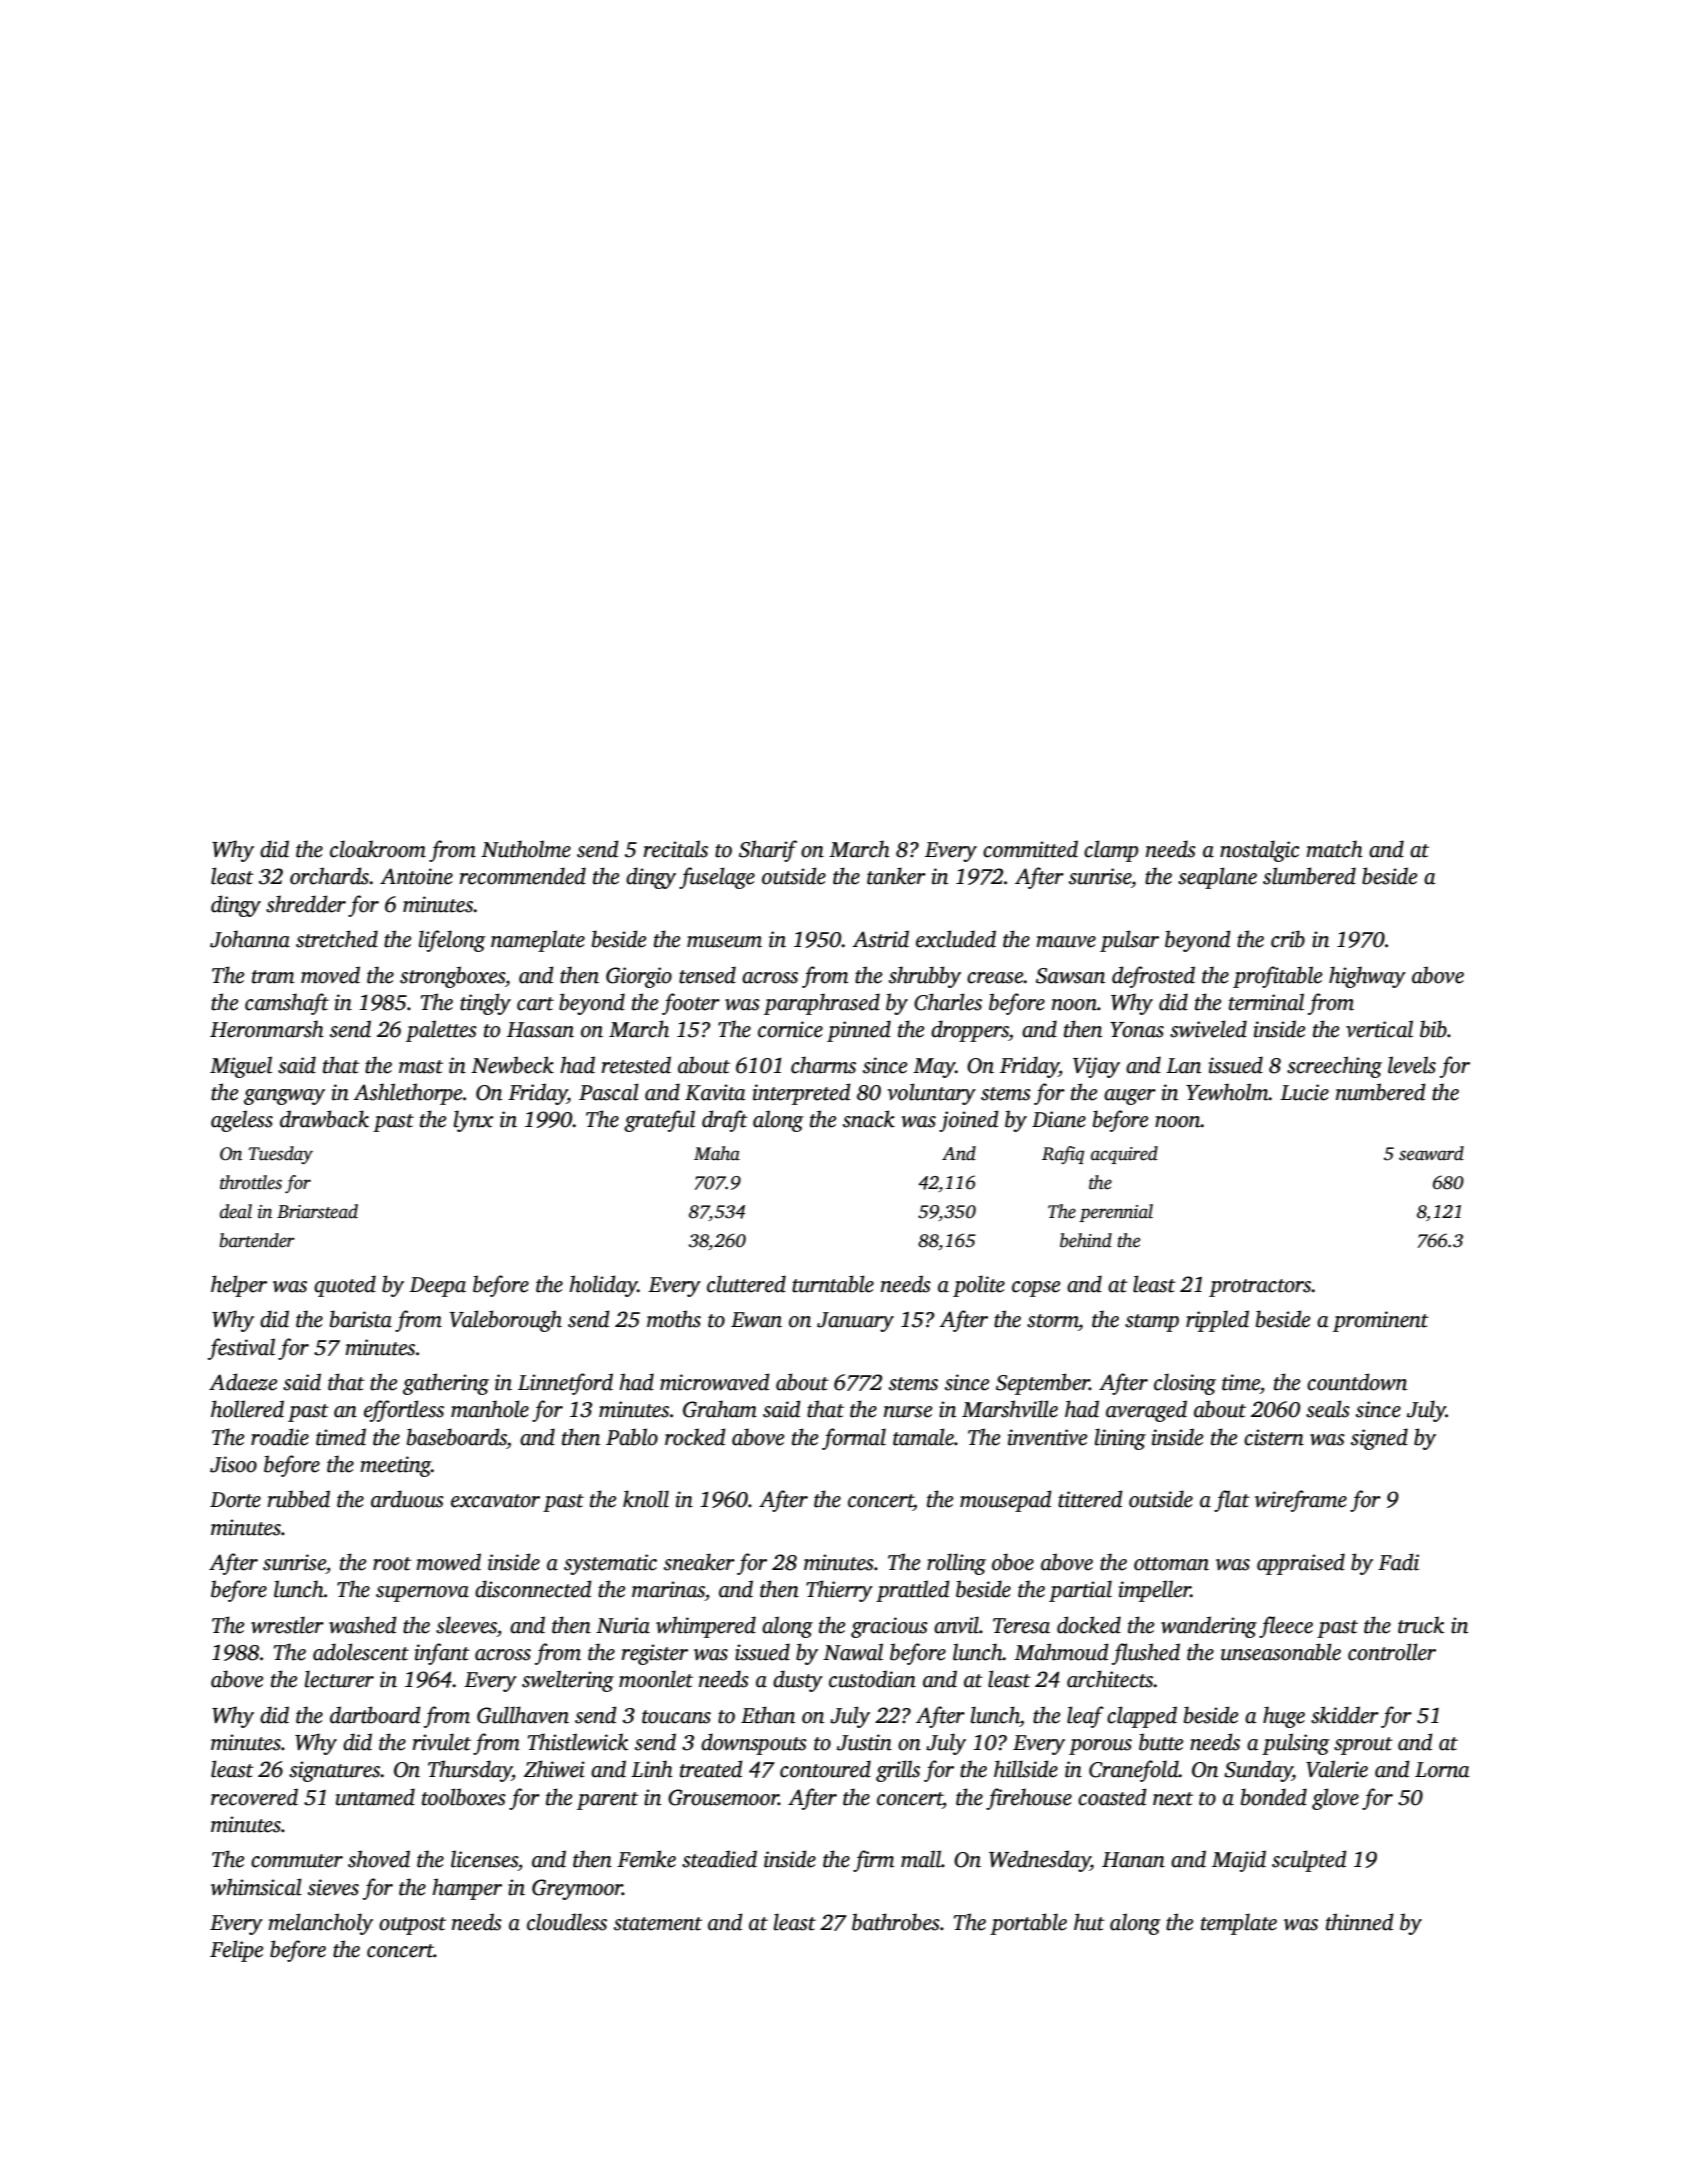 The width and height of the page is (1683, 2178). Describe the element at coordinates (526, 849) in the page. I see `Nutholme` at that location.
